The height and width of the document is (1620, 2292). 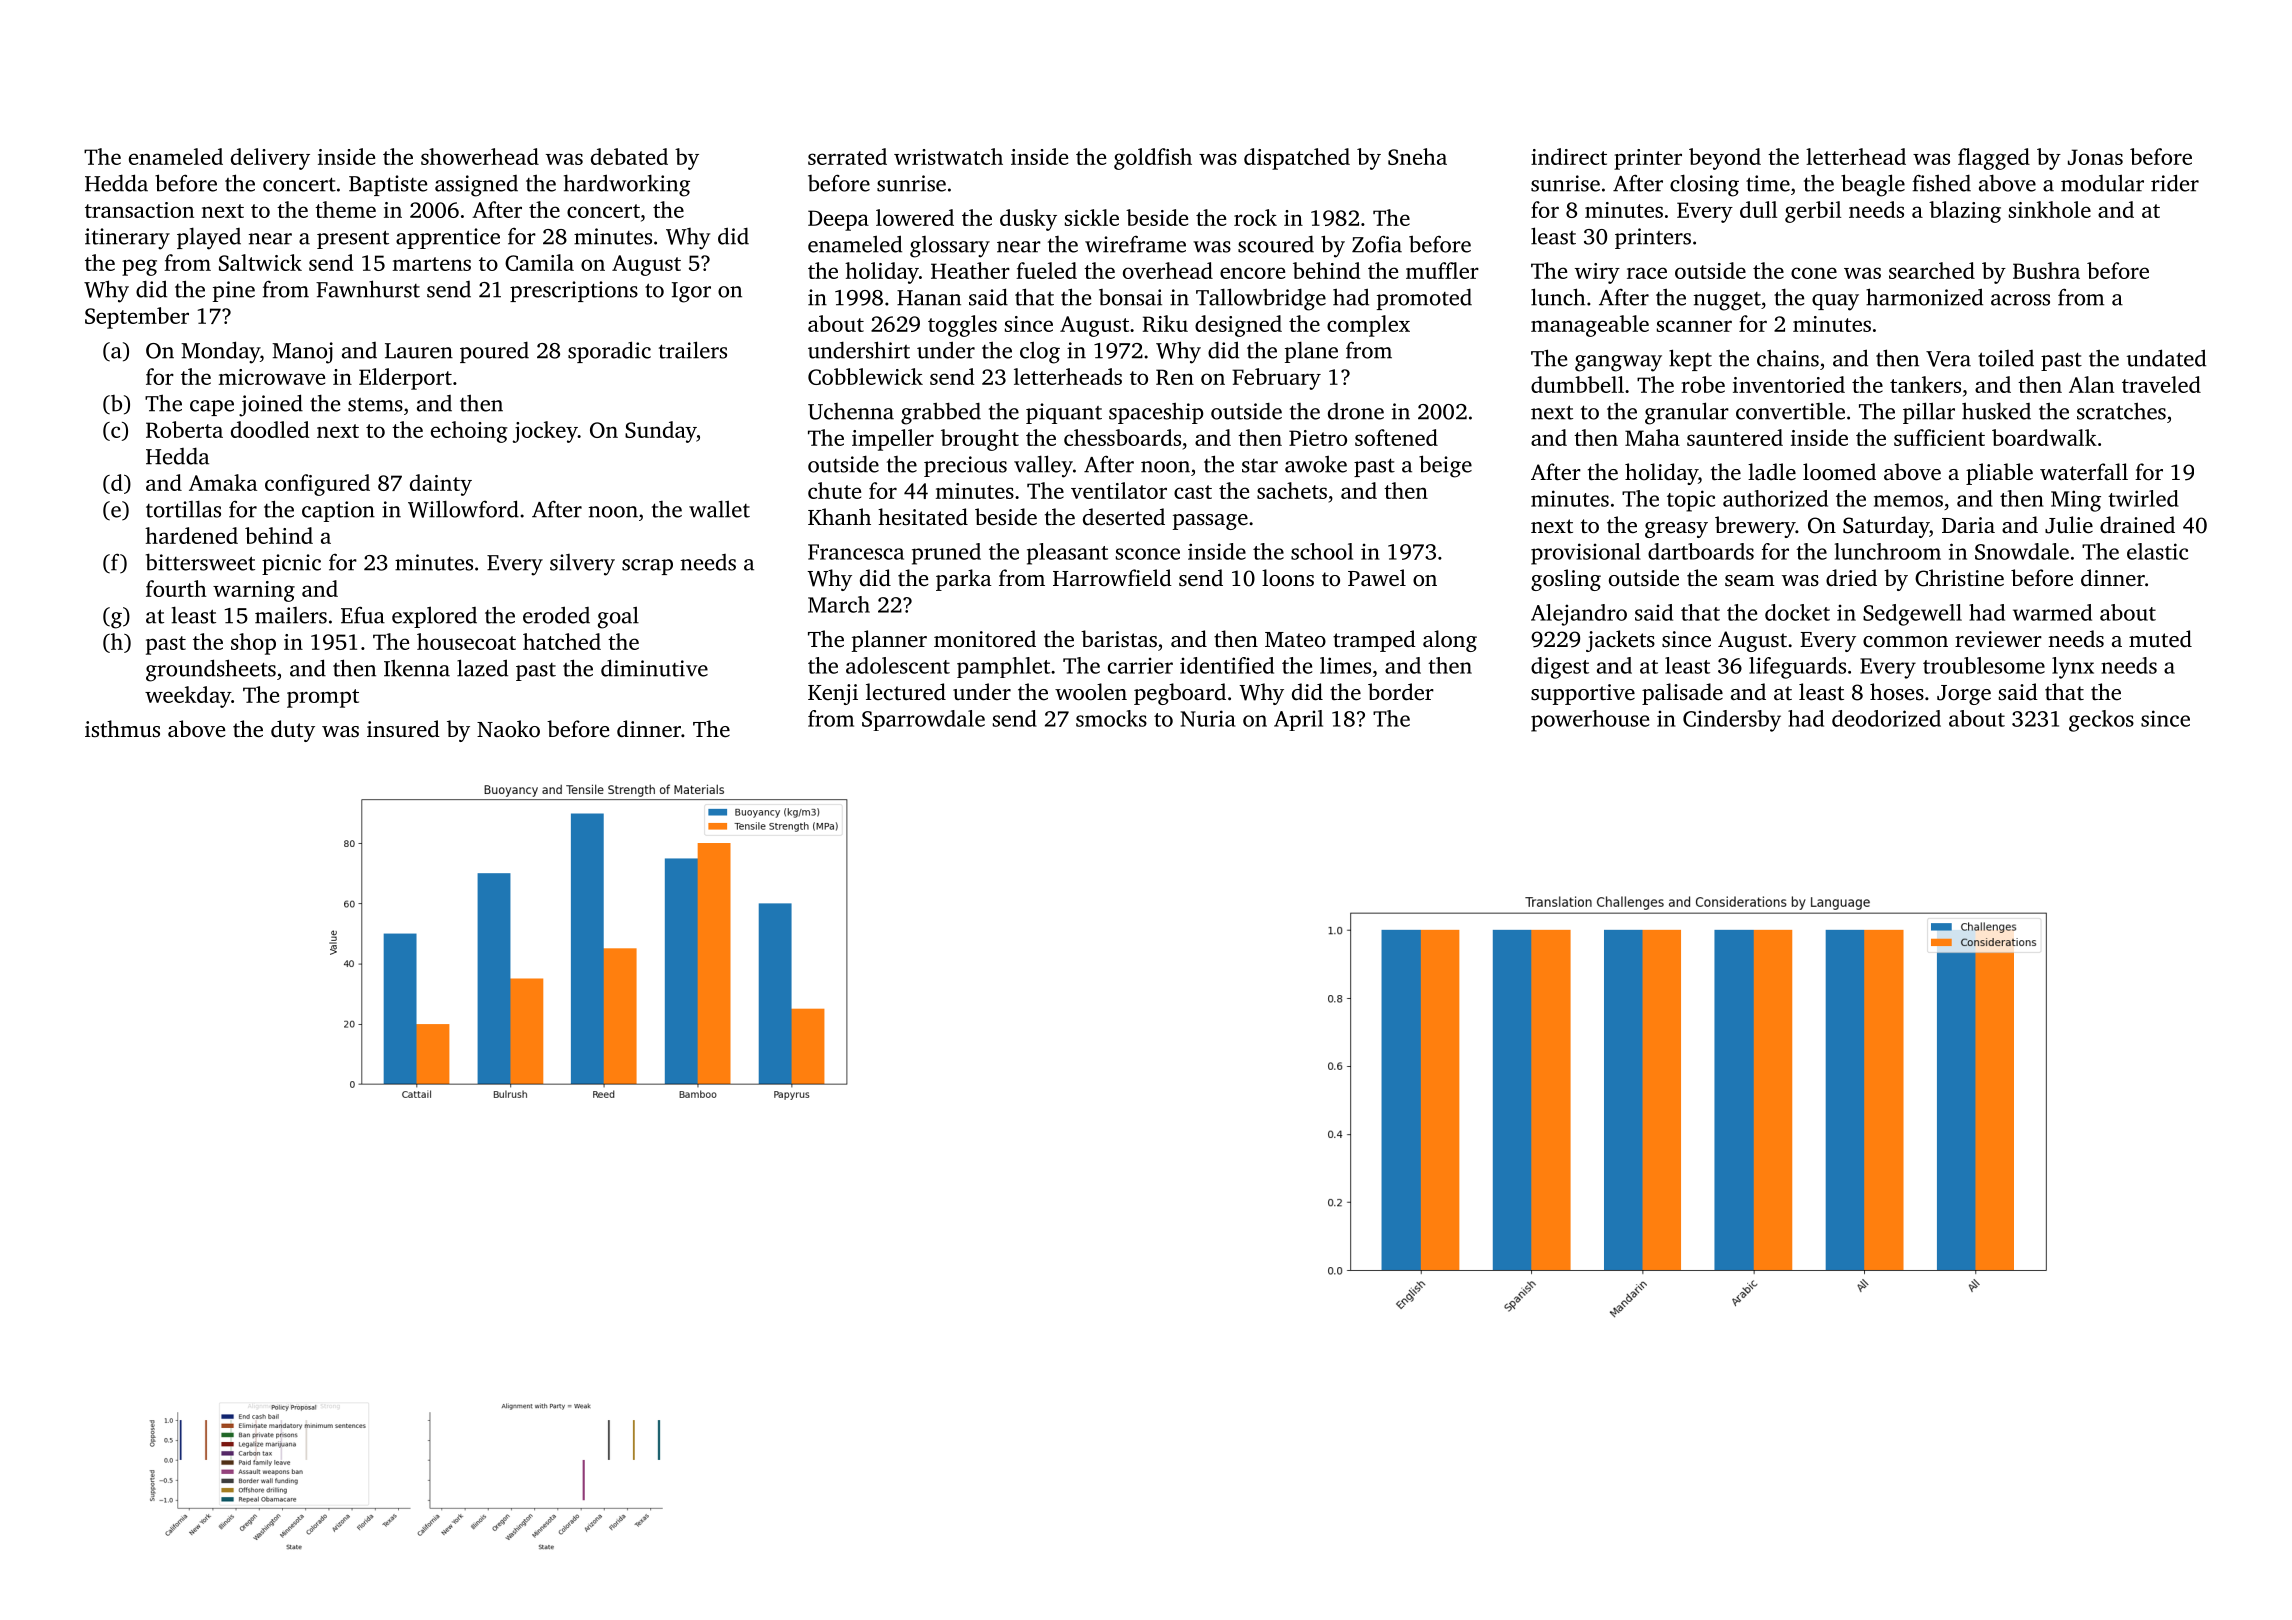 What do you see at coordinates (432, 264) in the document?
I see `martens` at bounding box center [432, 264].
